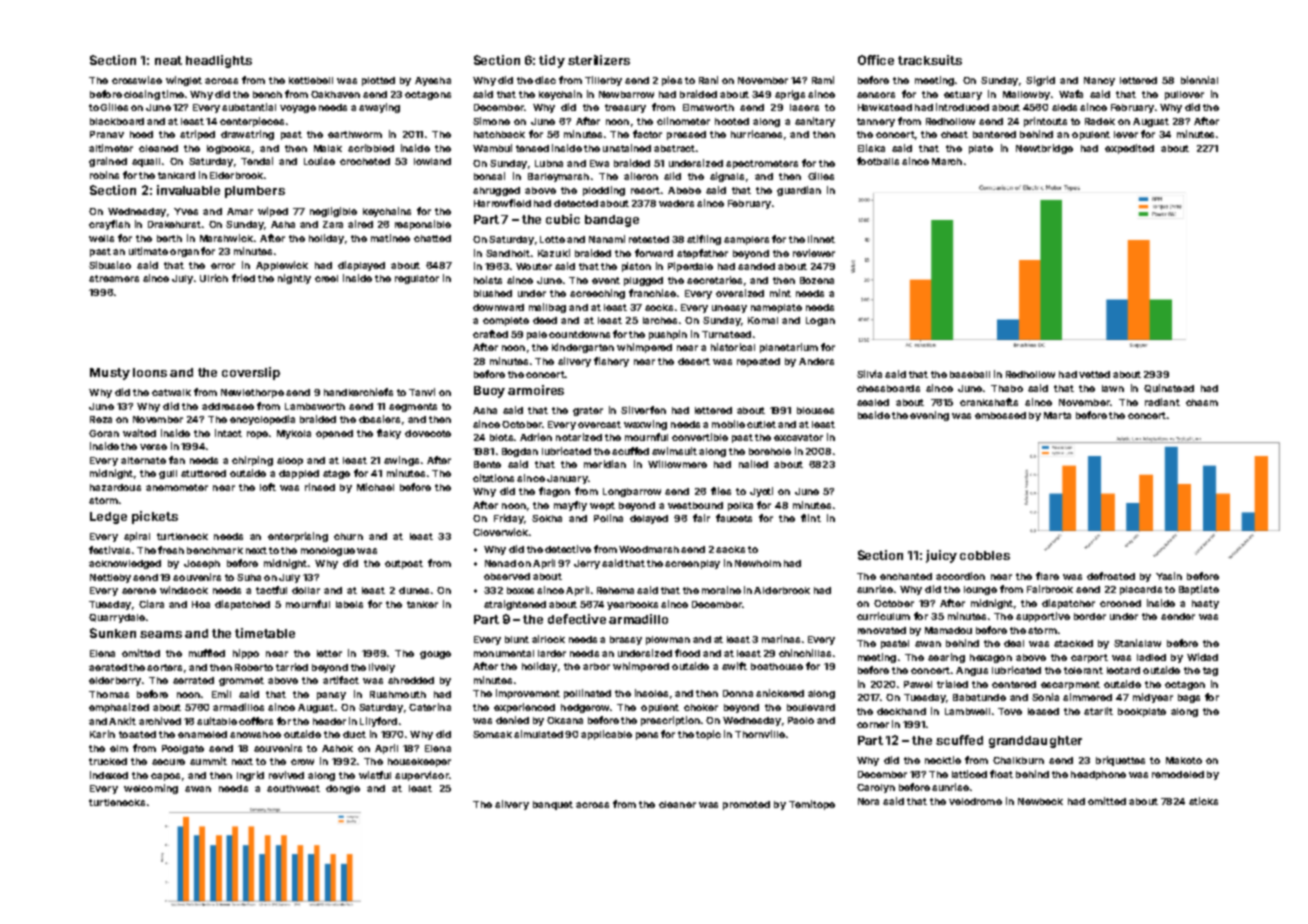 This document has height=924, width=1308. I want to click on sterilizers, so click(599, 60).
